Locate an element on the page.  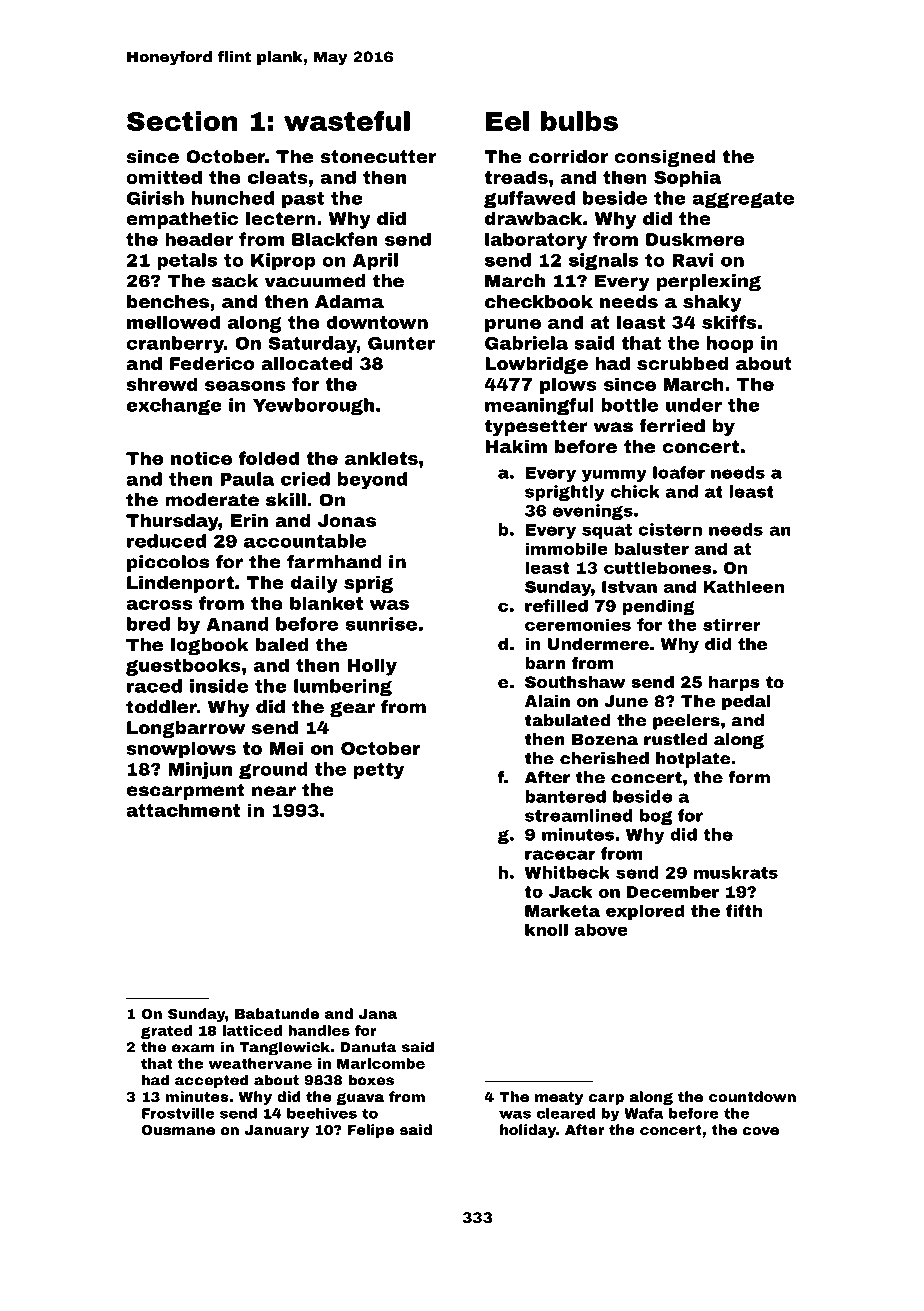
cleats is located at coordinates (278, 177).
